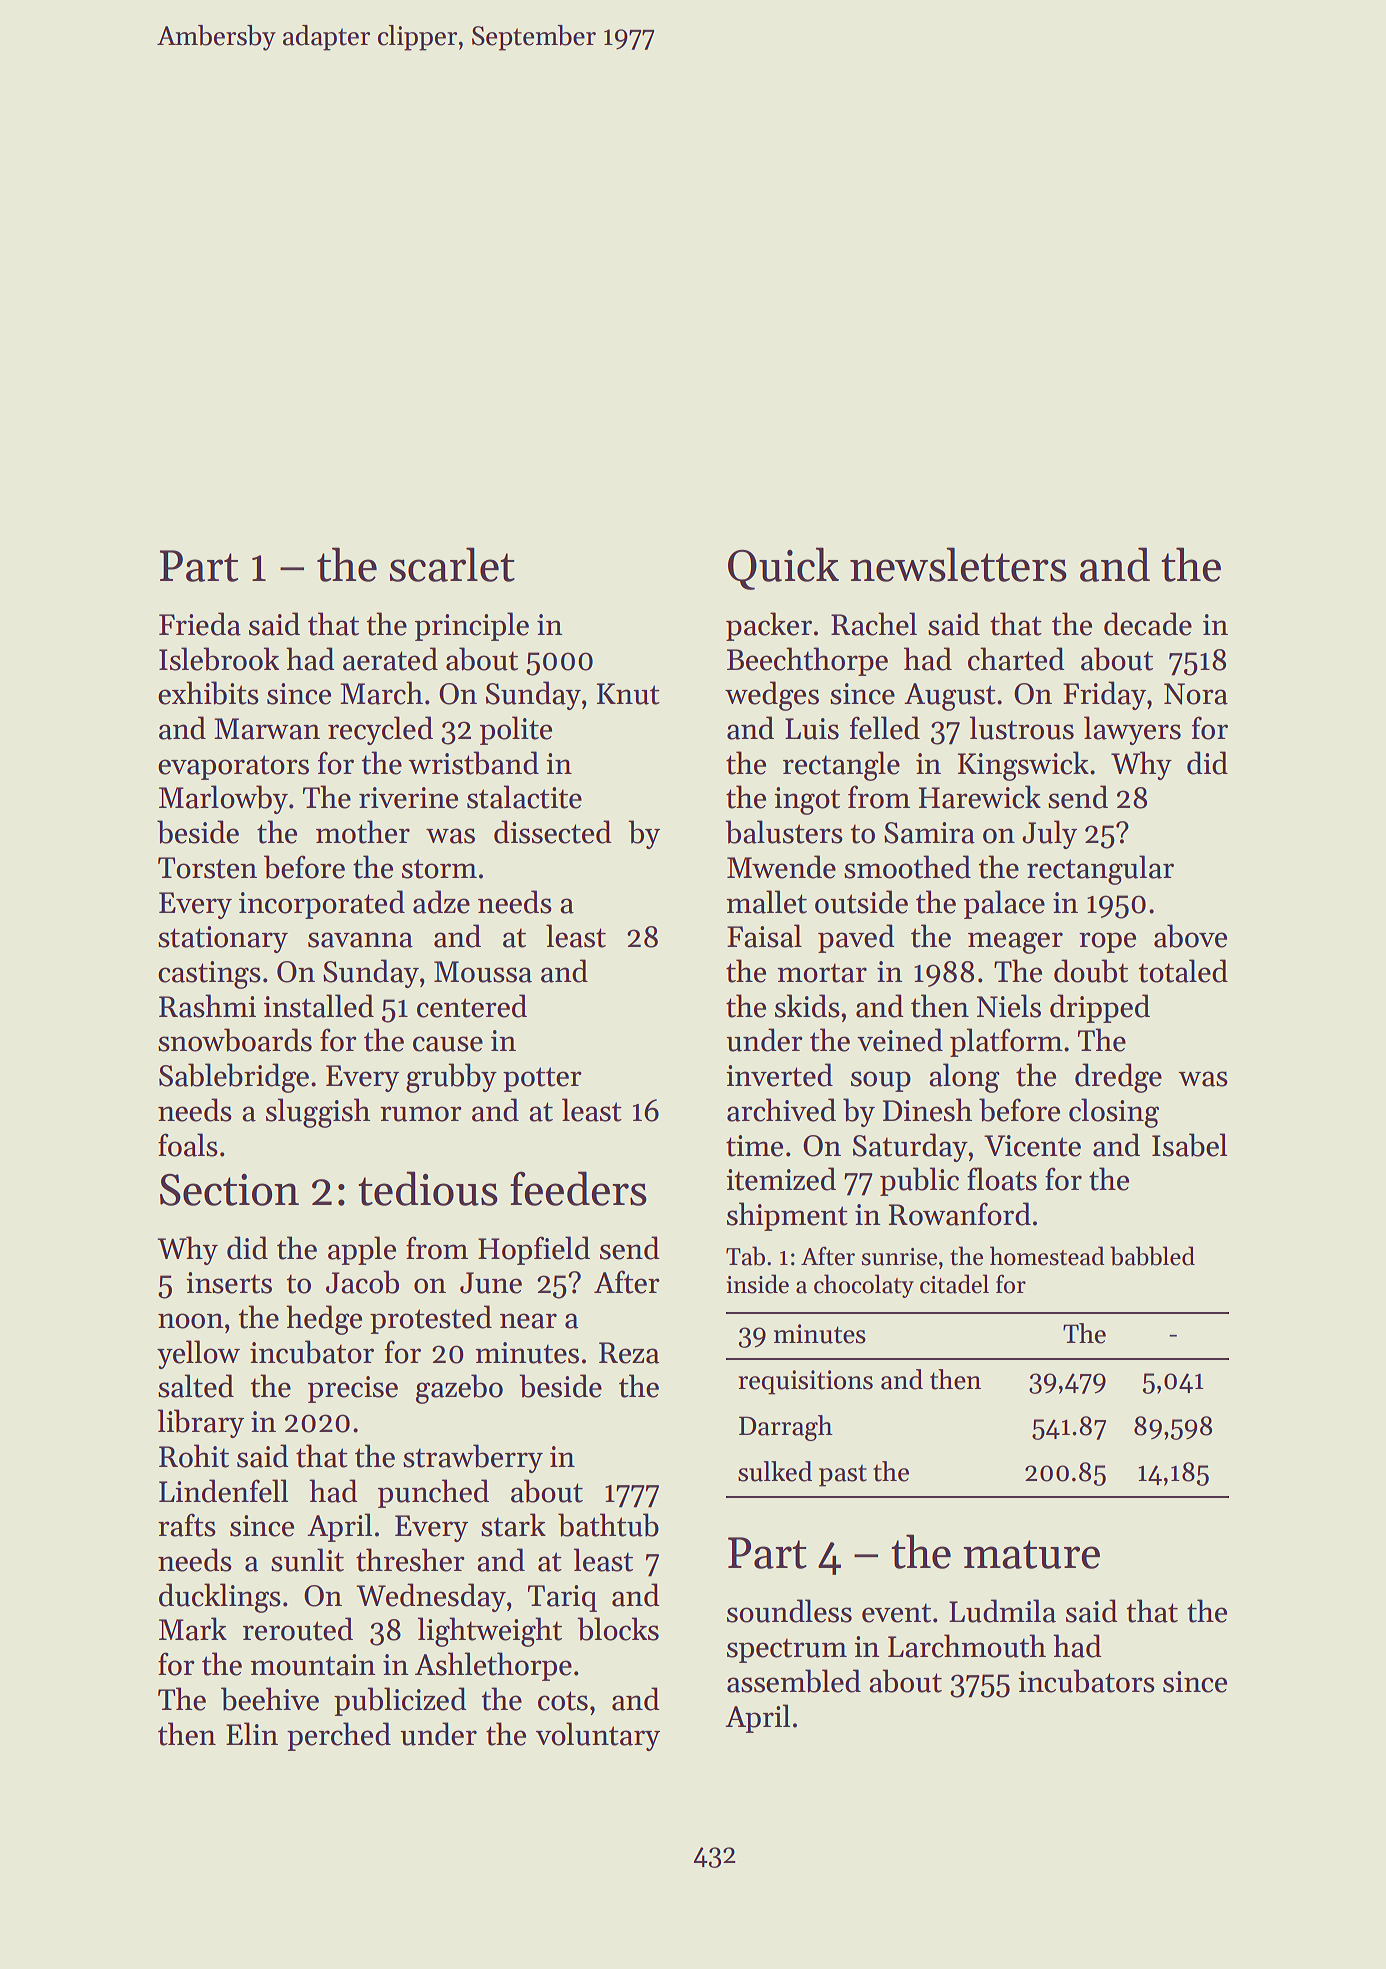 This image has height=1969, width=1386. I want to click on Quick, so click(783, 568).
